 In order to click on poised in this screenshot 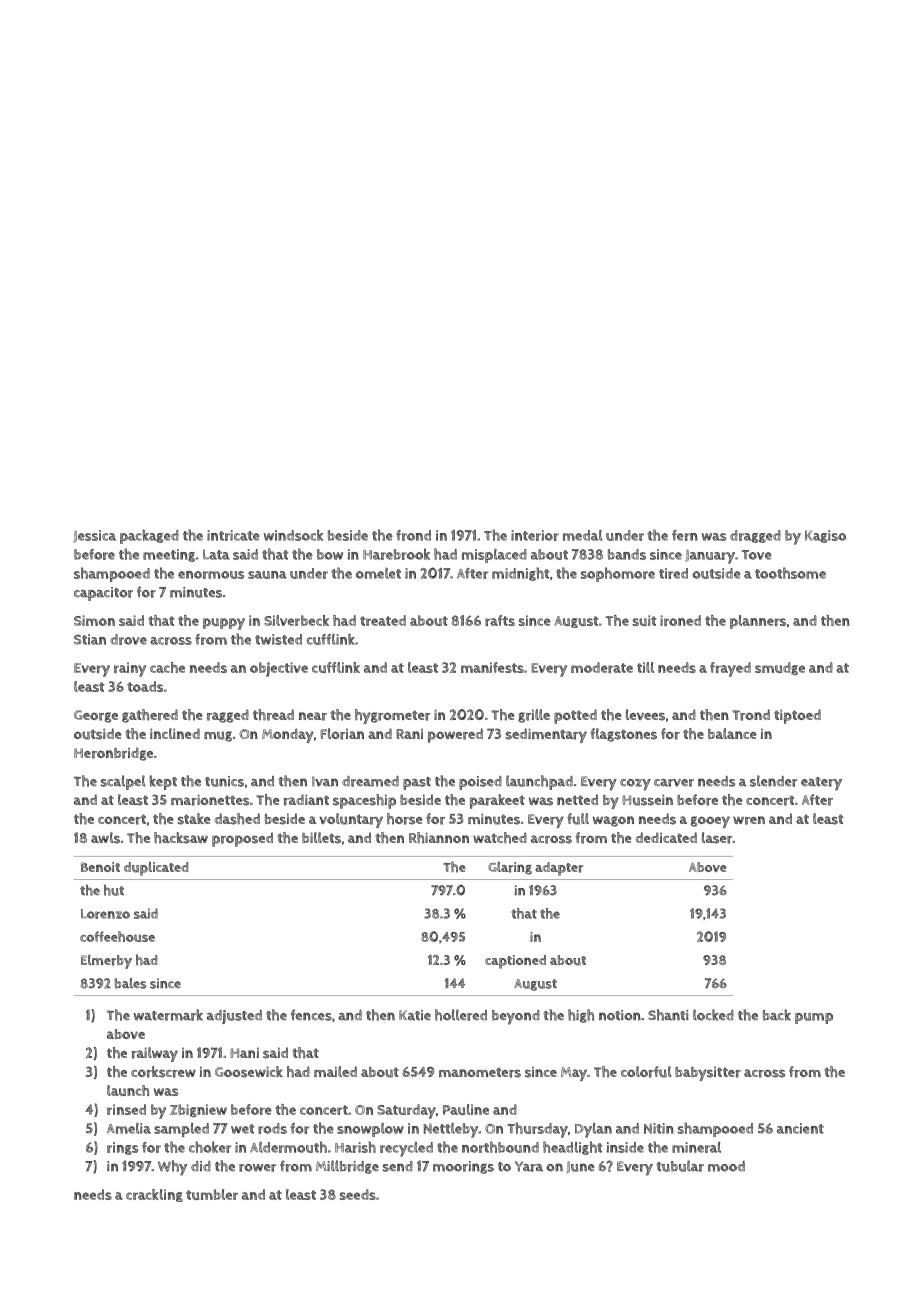, I will do `click(480, 783)`.
